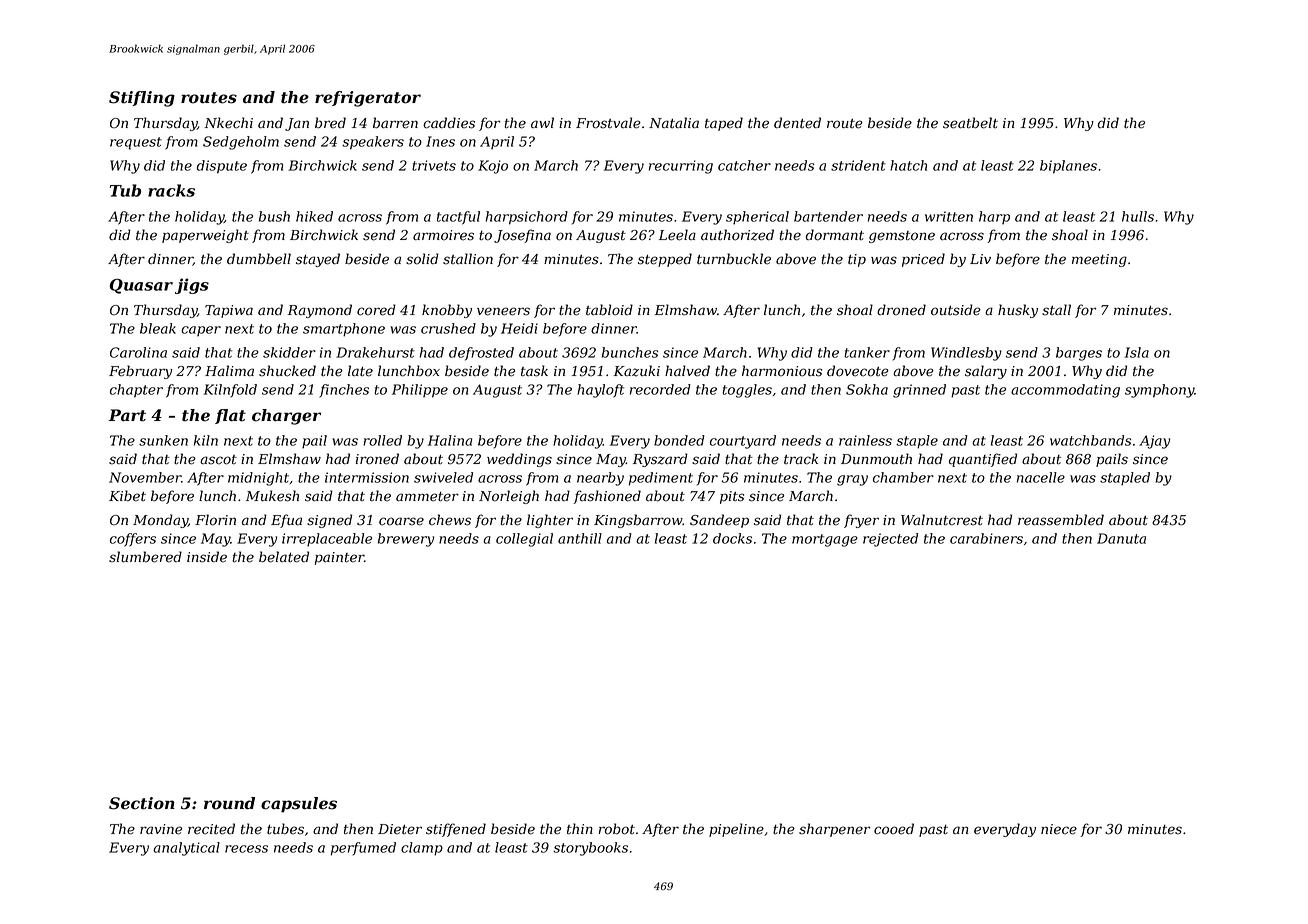  I want to click on painter, so click(339, 558).
